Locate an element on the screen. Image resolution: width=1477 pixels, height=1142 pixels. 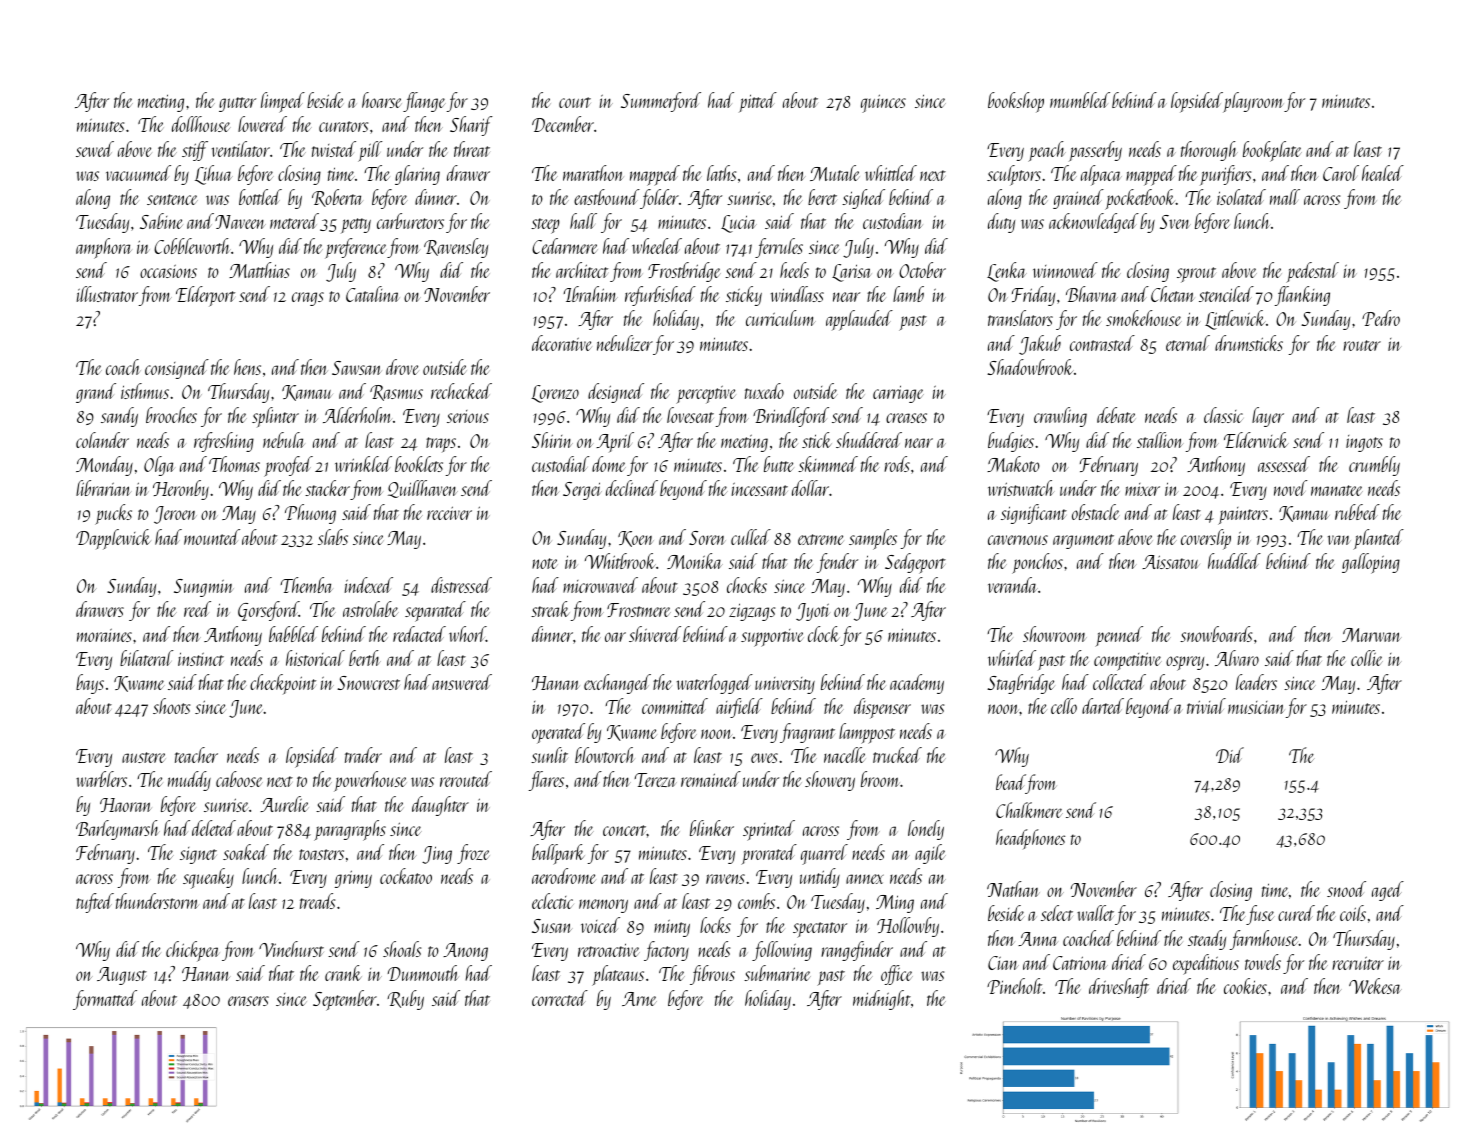
huddled is located at coordinates (1234, 561).
